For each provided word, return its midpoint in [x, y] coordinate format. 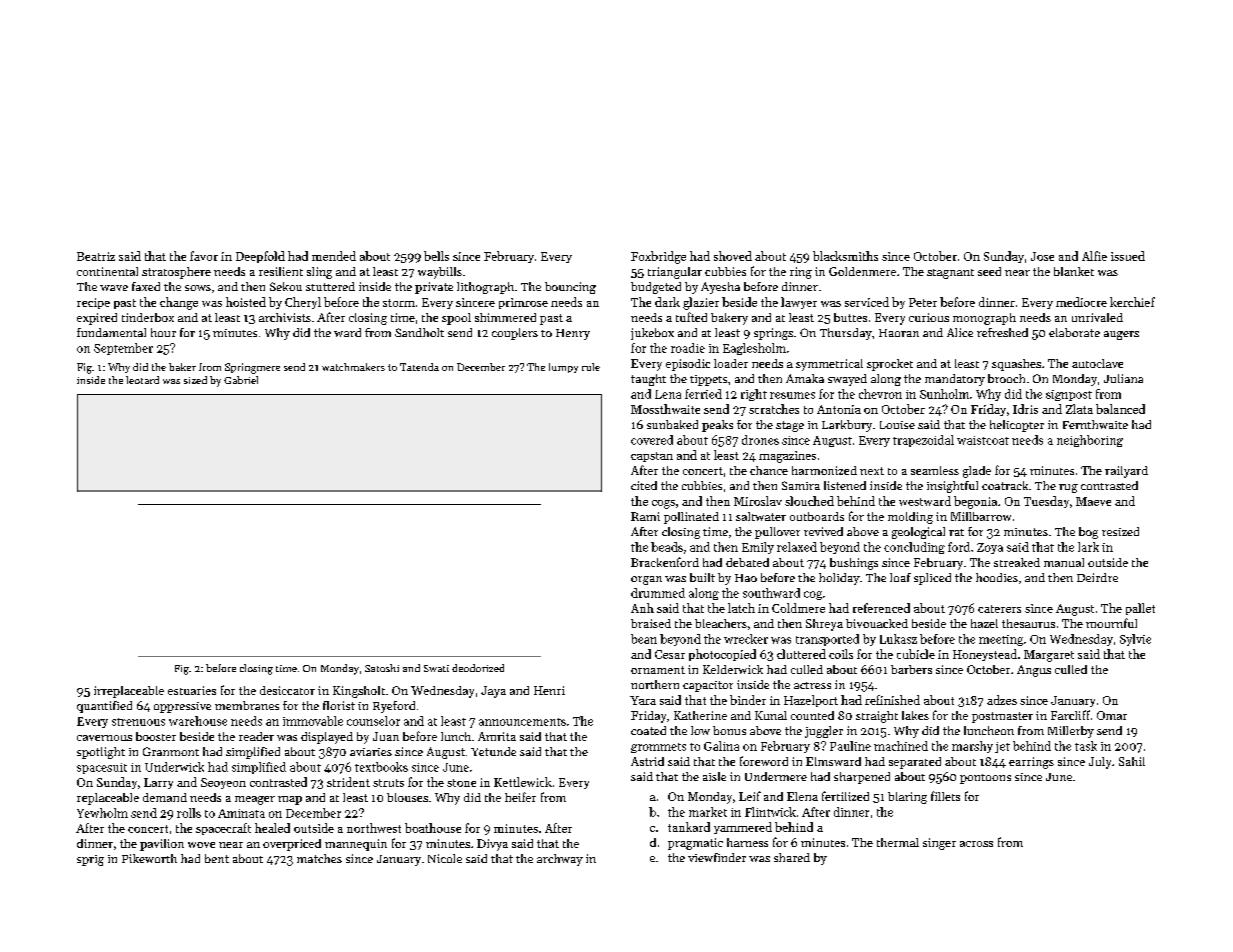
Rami [645, 516]
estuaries [192, 690]
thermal [898, 842]
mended [334, 256]
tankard [689, 827]
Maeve [1093, 501]
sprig [90, 860]
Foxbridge [658, 257]
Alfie [1094, 256]
